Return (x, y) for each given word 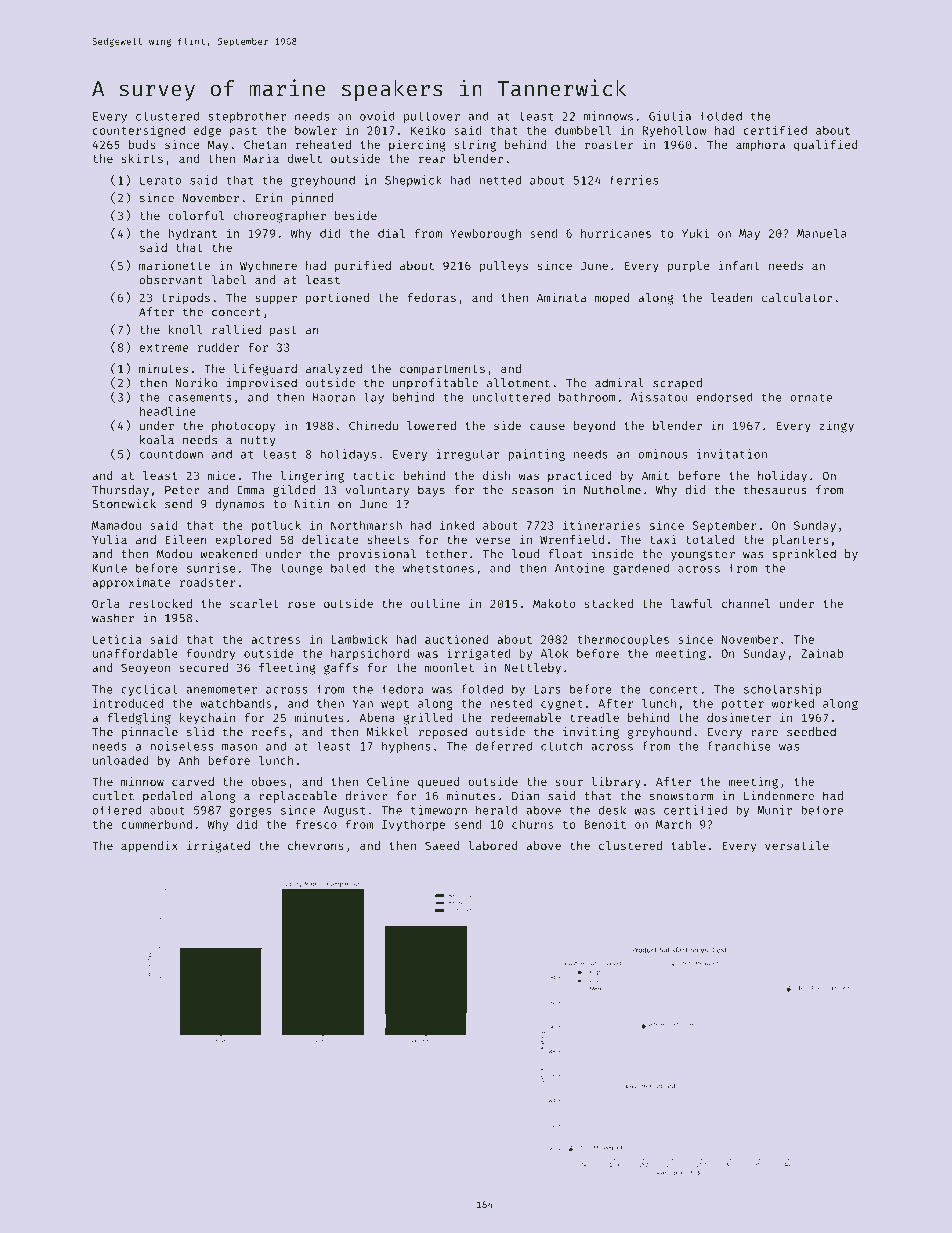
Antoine (579, 568)
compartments (442, 370)
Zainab (822, 653)
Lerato (160, 180)
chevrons (316, 845)
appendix (149, 847)
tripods (186, 299)
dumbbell (583, 130)
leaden (732, 297)
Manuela (822, 233)
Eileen (186, 539)
